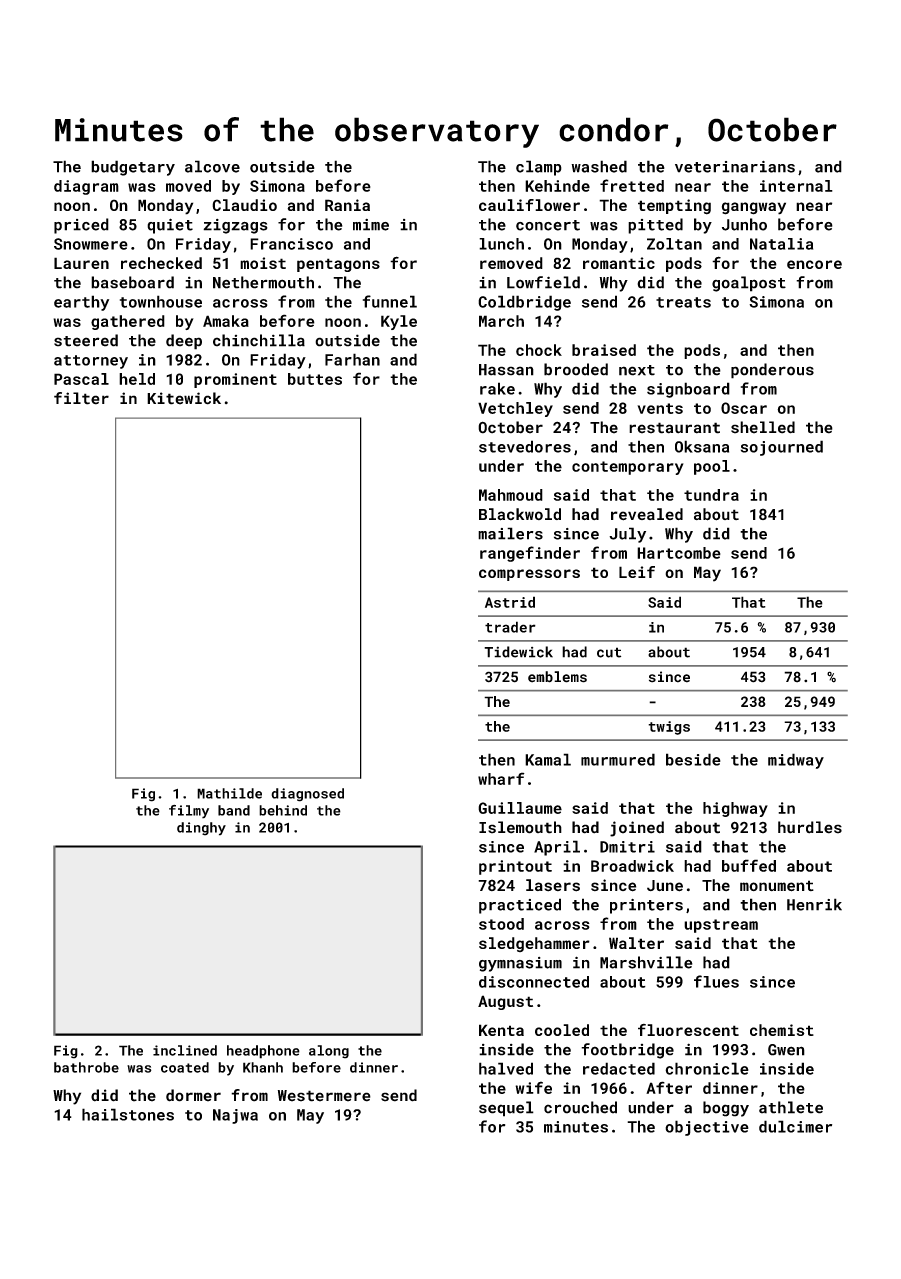 This page has width=901, height=1279. Describe the element at coordinates (133, 168) in the page. I see `budgetary` at that location.
